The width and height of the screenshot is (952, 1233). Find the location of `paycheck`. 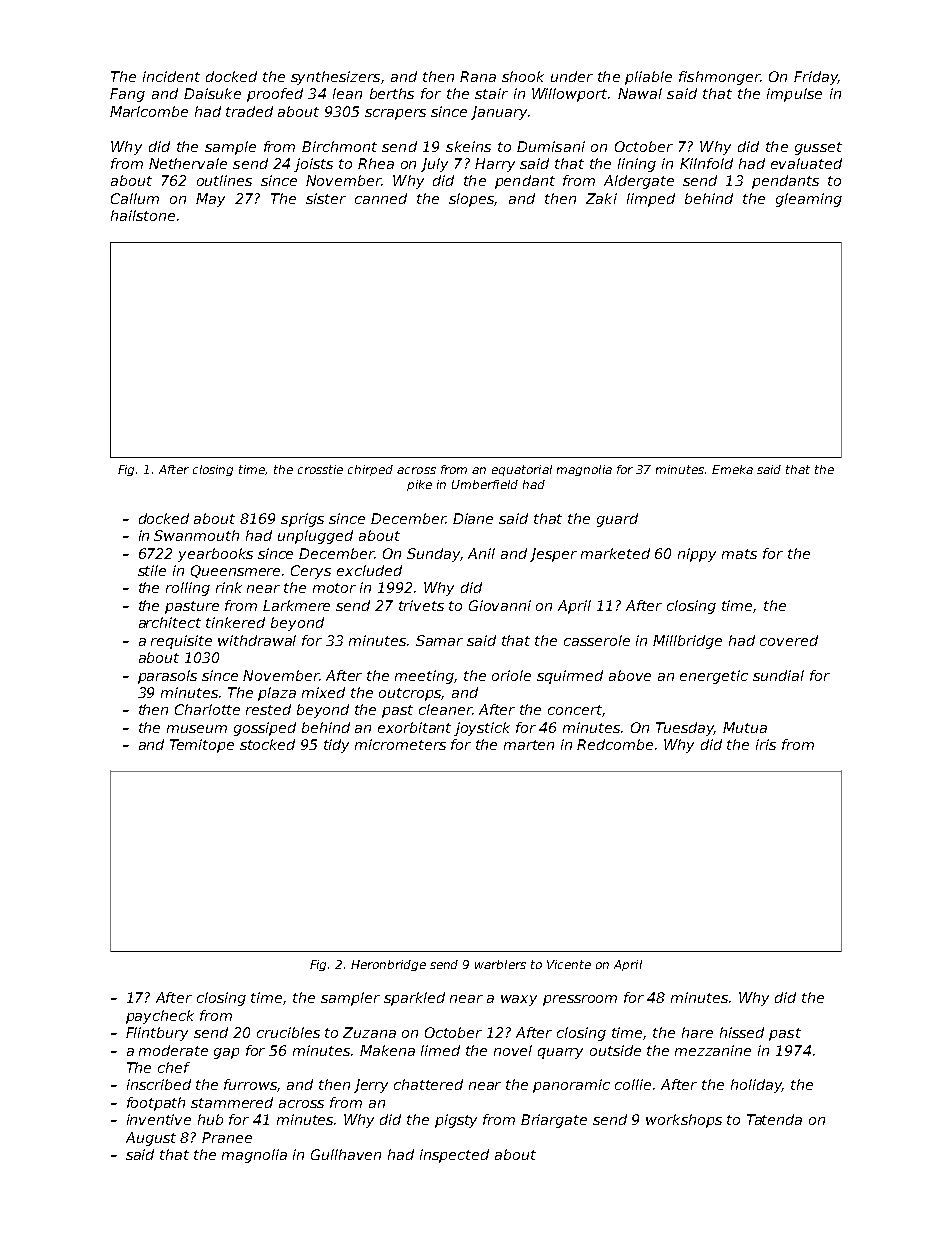

paycheck is located at coordinates (160, 1017).
